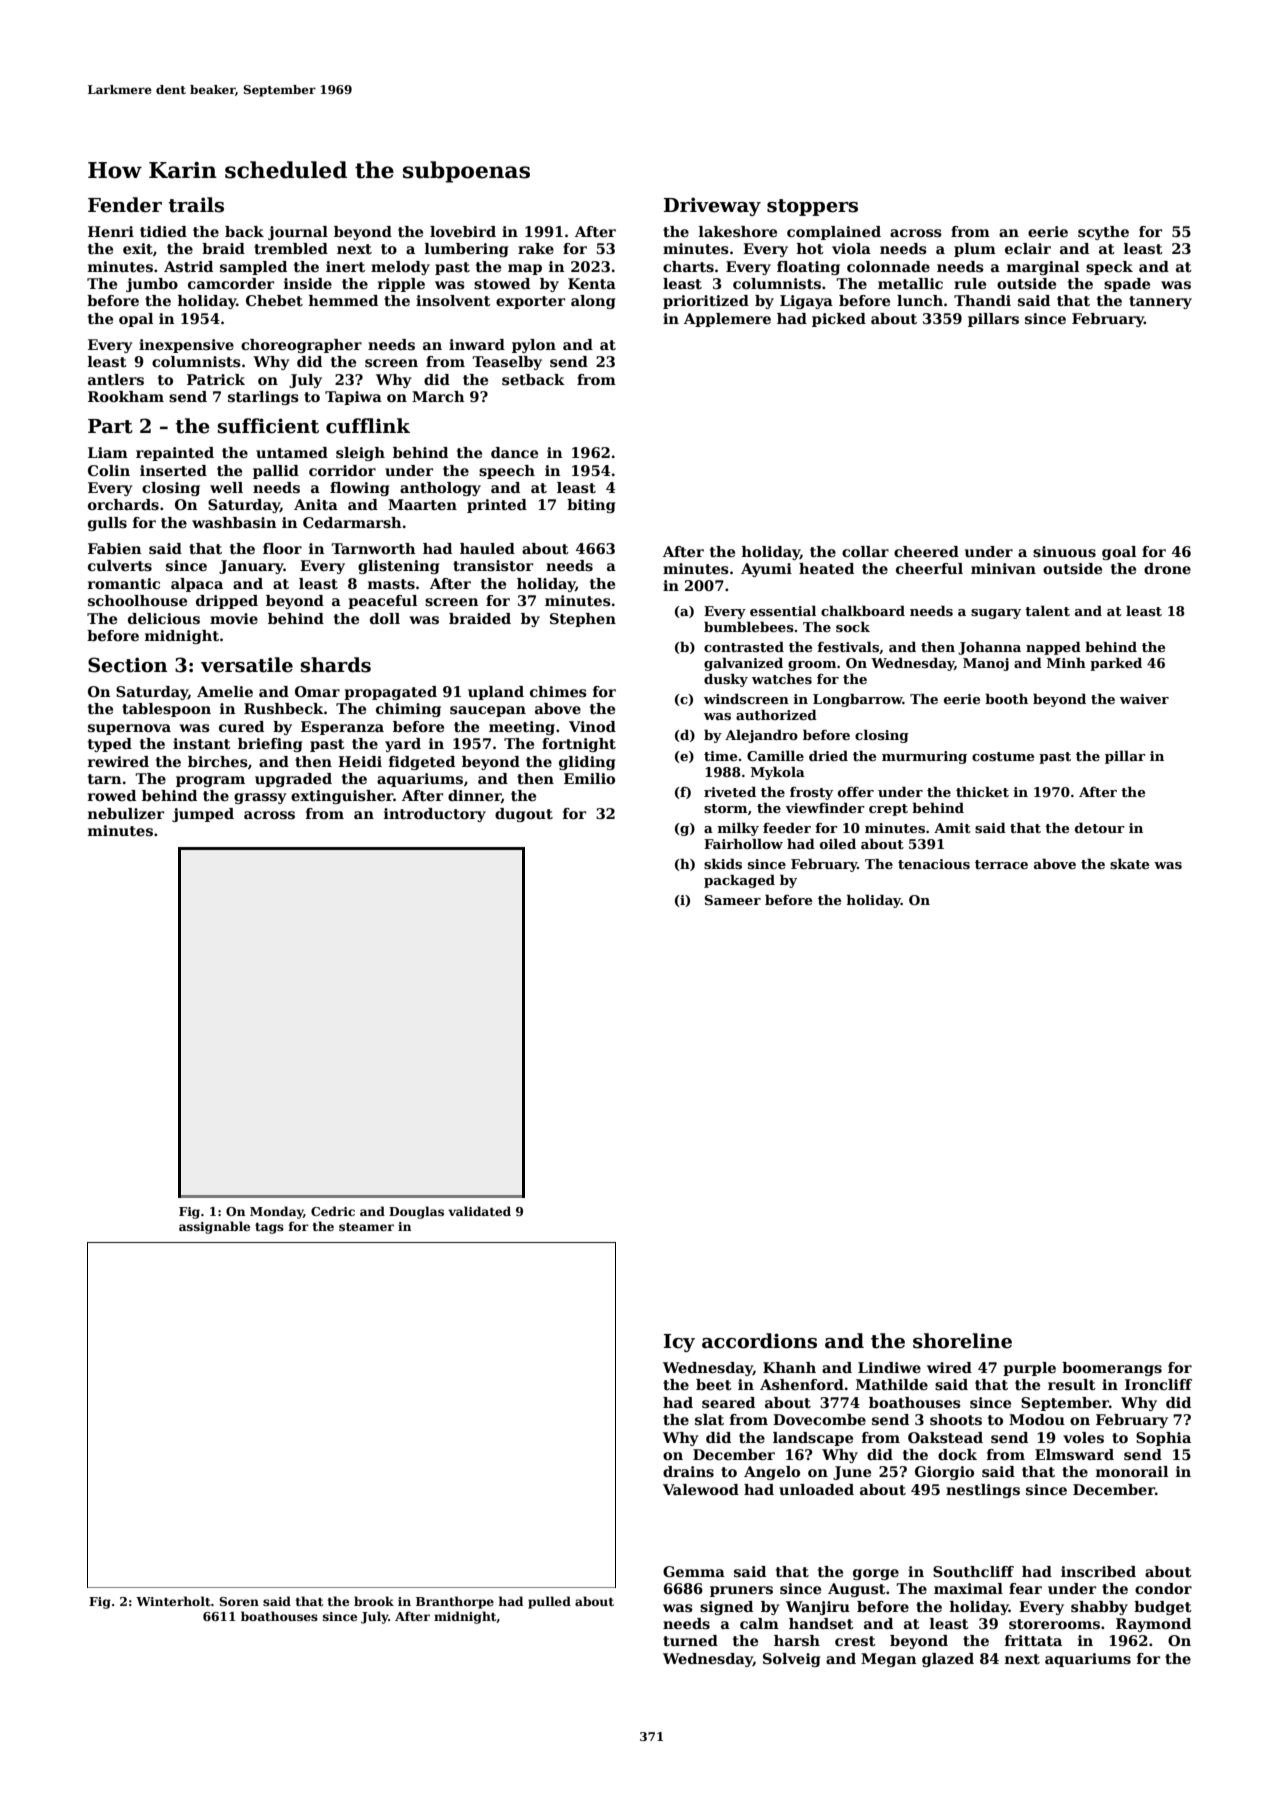 Image resolution: width=1279 pixels, height=1809 pixels. I want to click on jumped, so click(203, 815).
